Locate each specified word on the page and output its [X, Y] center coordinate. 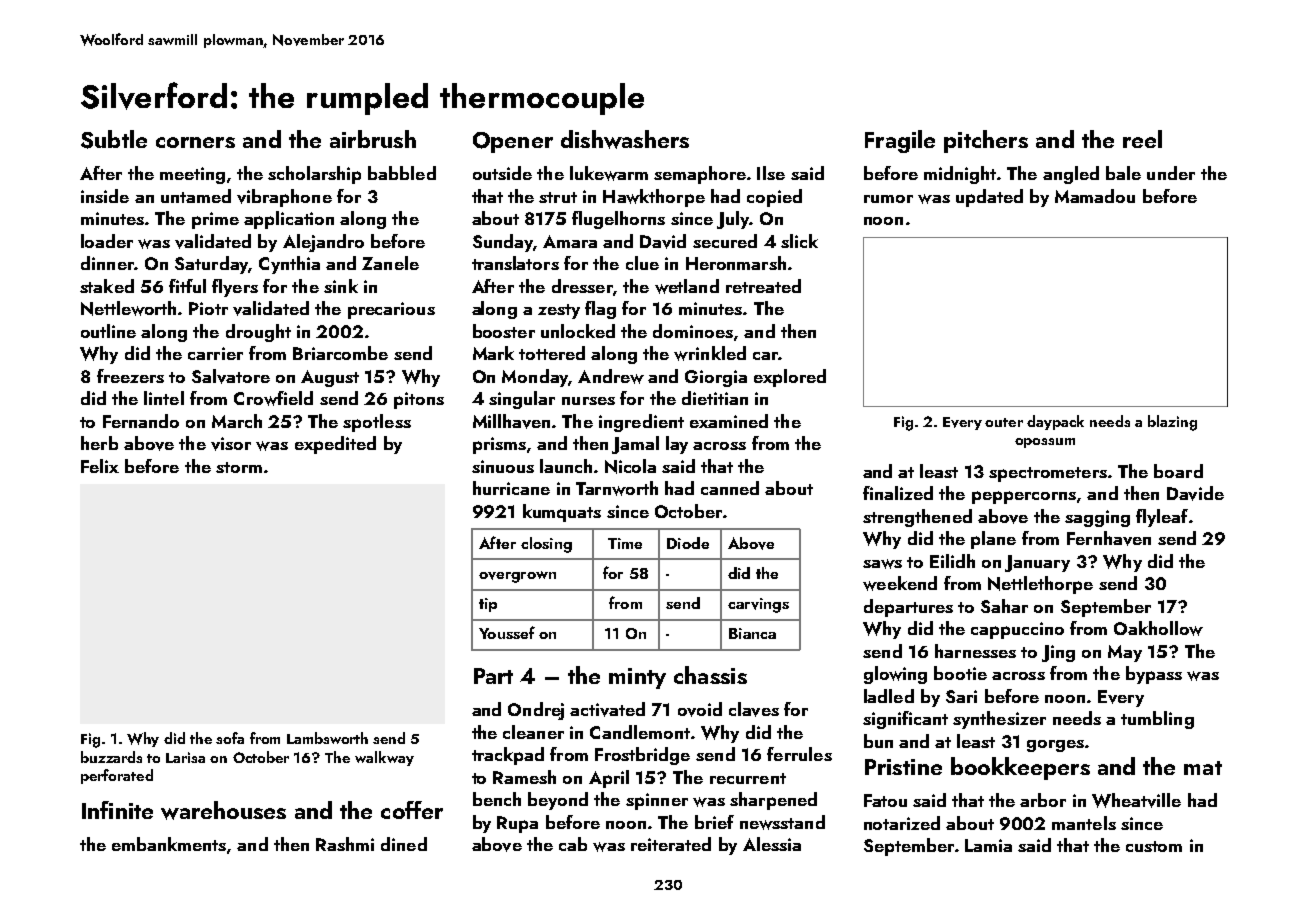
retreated [763, 286]
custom [1154, 846]
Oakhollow [1158, 628]
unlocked [578, 331]
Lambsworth [327, 738]
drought [258, 333]
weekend [900, 583]
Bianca [752, 633]
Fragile [900, 141]
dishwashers [625, 139]
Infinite [117, 810]
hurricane [511, 488]
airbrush [373, 139]
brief [714, 822]
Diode [688, 543]
